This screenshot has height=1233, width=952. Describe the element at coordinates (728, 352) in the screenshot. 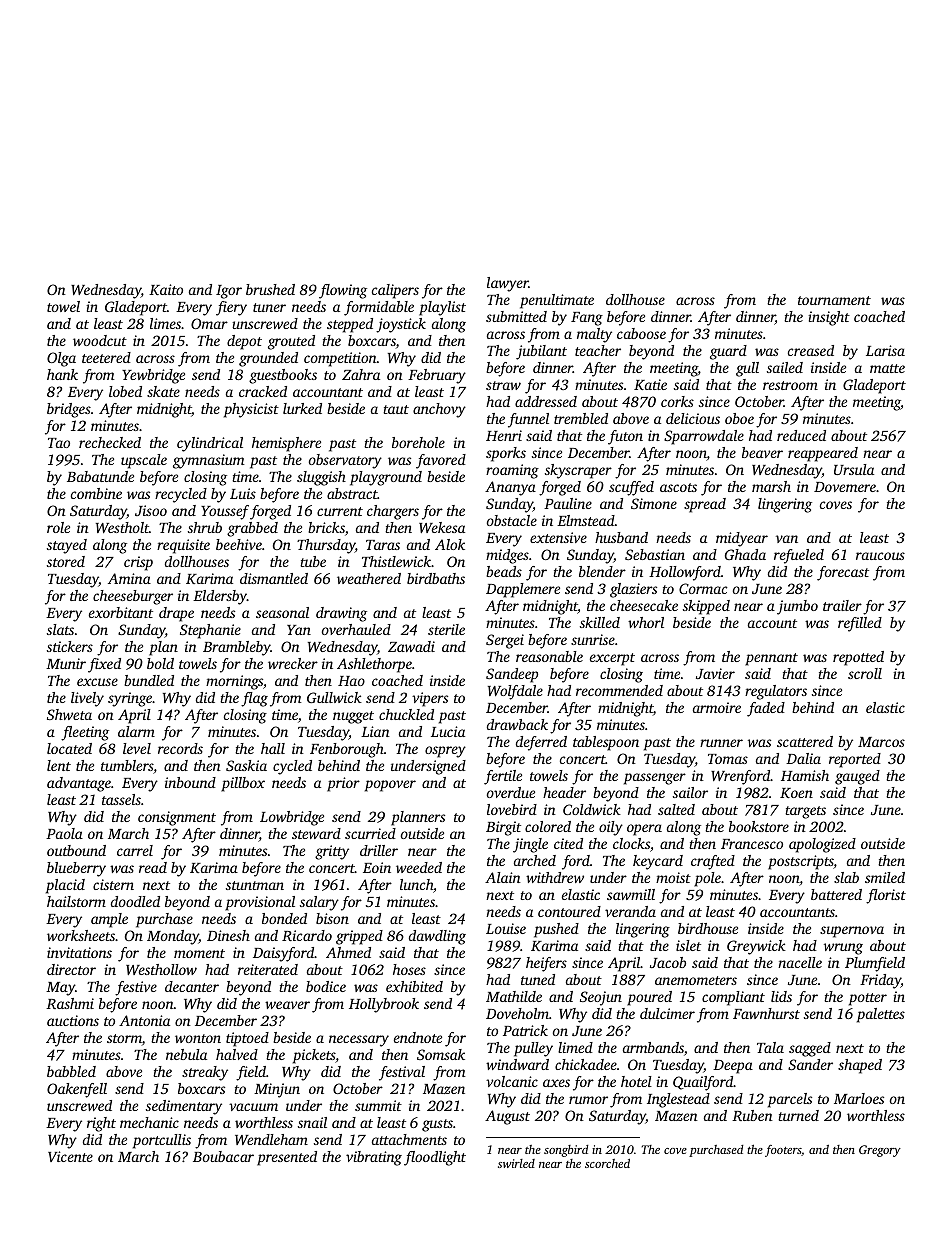

I see `guard` at that location.
